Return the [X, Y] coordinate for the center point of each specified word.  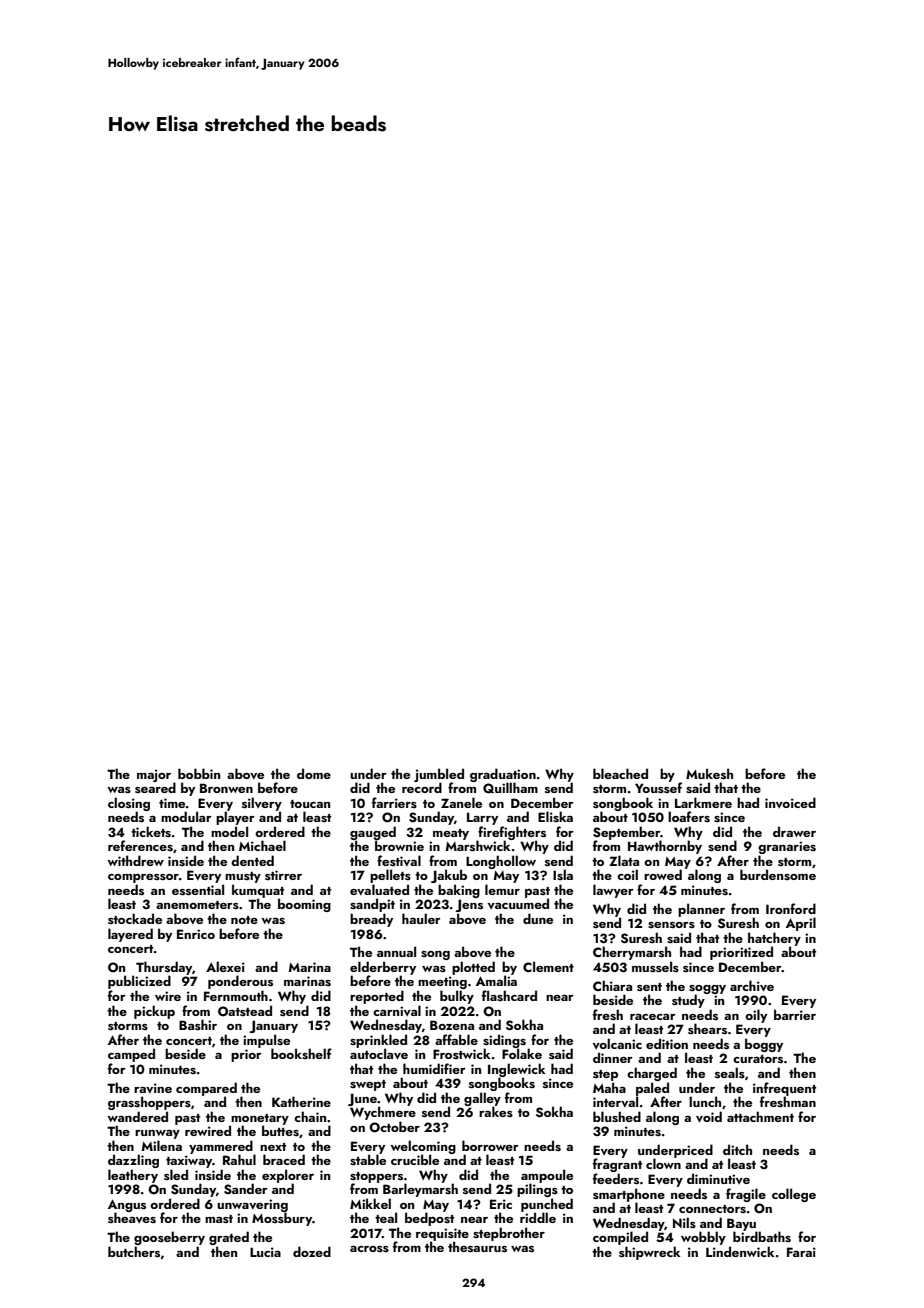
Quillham [510, 788]
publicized [139, 982]
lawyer [613, 891]
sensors [671, 925]
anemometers [197, 905]
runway [157, 1134]
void [709, 1117]
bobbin [199, 773]
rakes [496, 1111]
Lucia [265, 1252]
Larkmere [703, 802]
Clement [548, 966]
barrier [795, 1014]
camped [131, 1055]
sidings [504, 1041]
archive [752, 986]
